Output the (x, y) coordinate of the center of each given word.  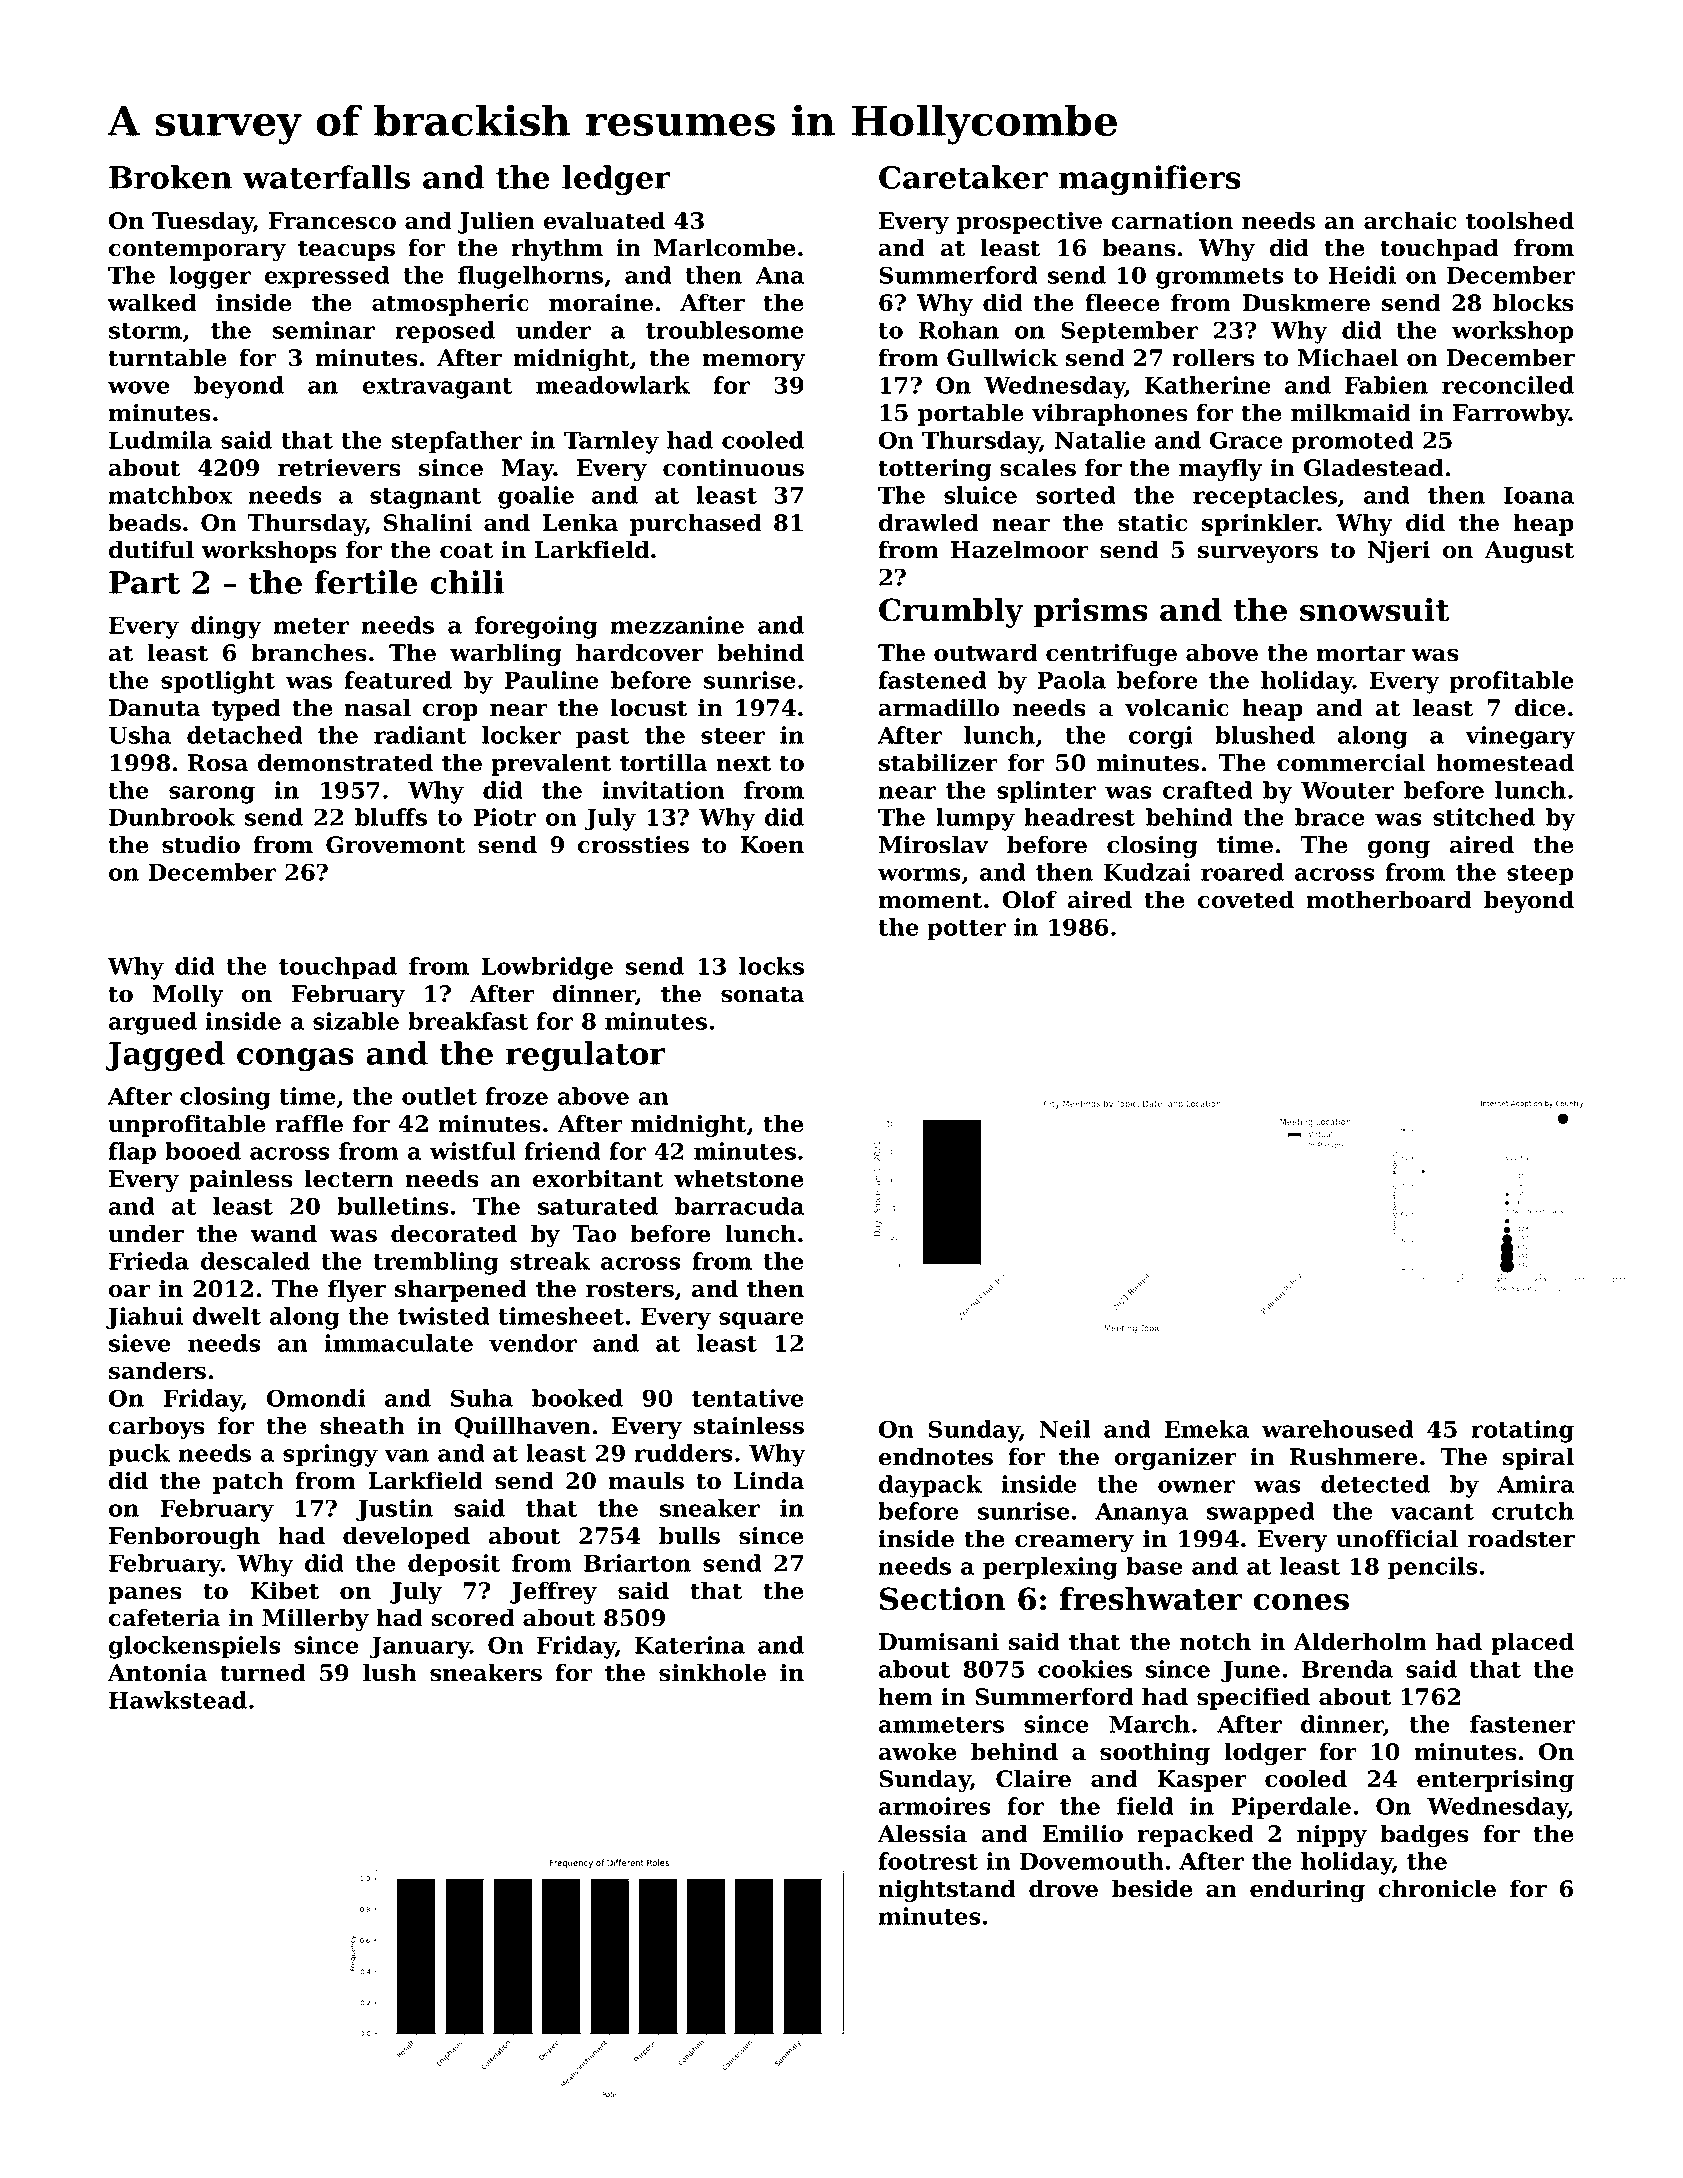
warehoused (1338, 1429)
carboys (157, 1427)
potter (966, 930)
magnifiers (1150, 180)
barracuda (739, 1206)
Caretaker (963, 177)
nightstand (947, 1890)
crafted (1208, 790)
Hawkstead (178, 1700)
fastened (932, 680)
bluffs (391, 817)
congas (295, 1060)
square (761, 1321)
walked (152, 302)
